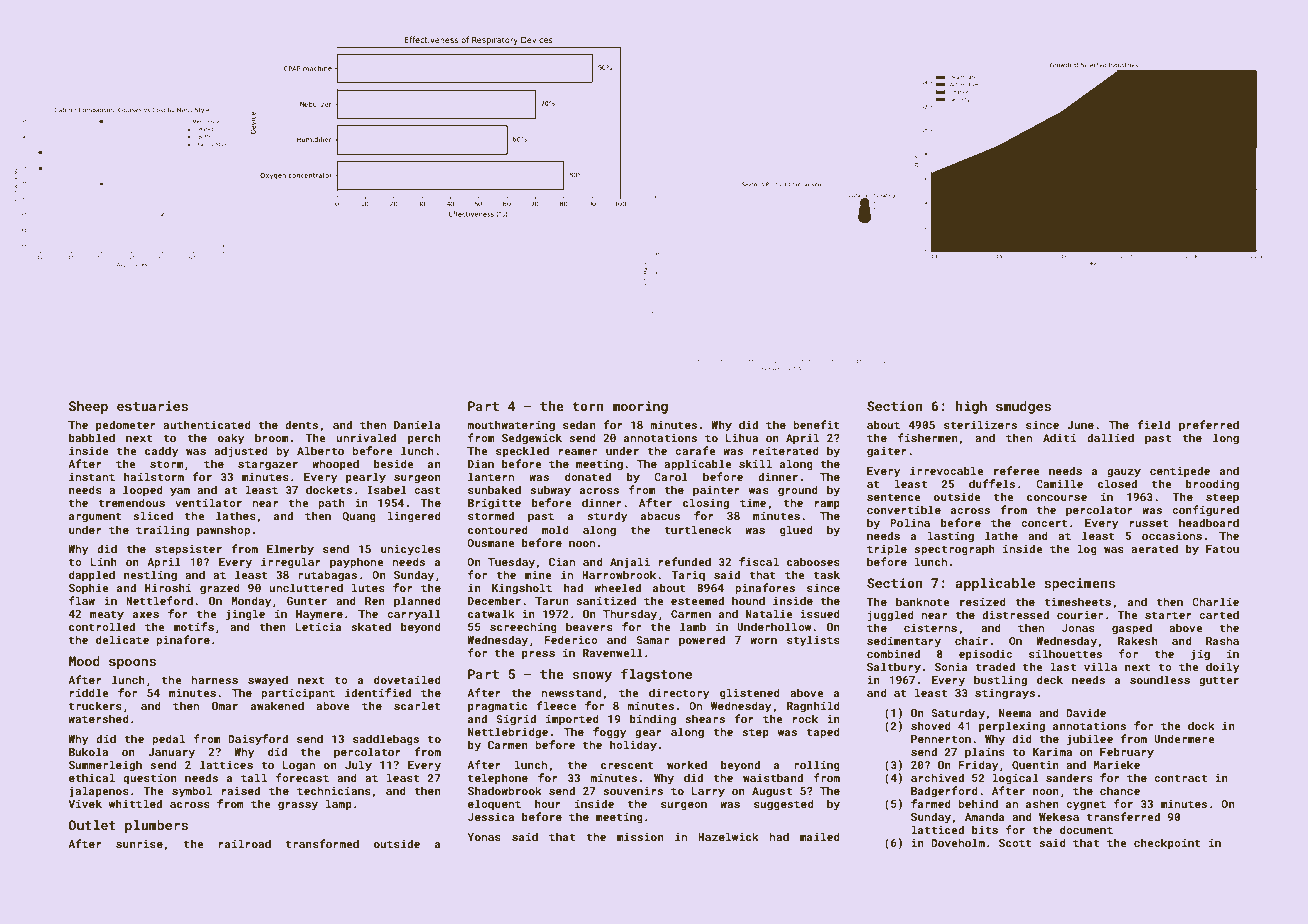  Describe the element at coordinates (105, 766) in the page. I see `Summerleigh` at that location.
